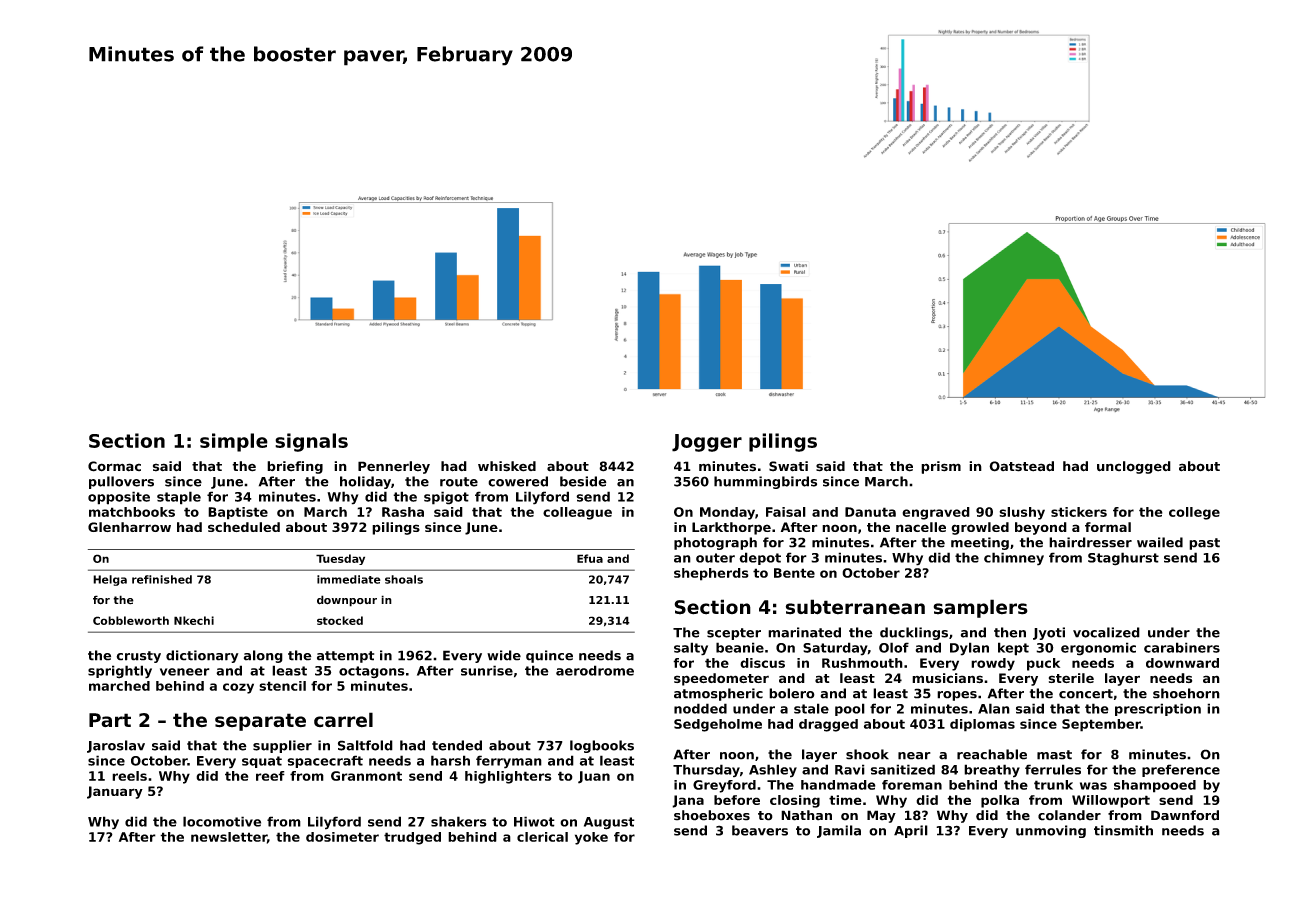  Describe the element at coordinates (229, 837) in the document. I see `newsletter` at that location.
